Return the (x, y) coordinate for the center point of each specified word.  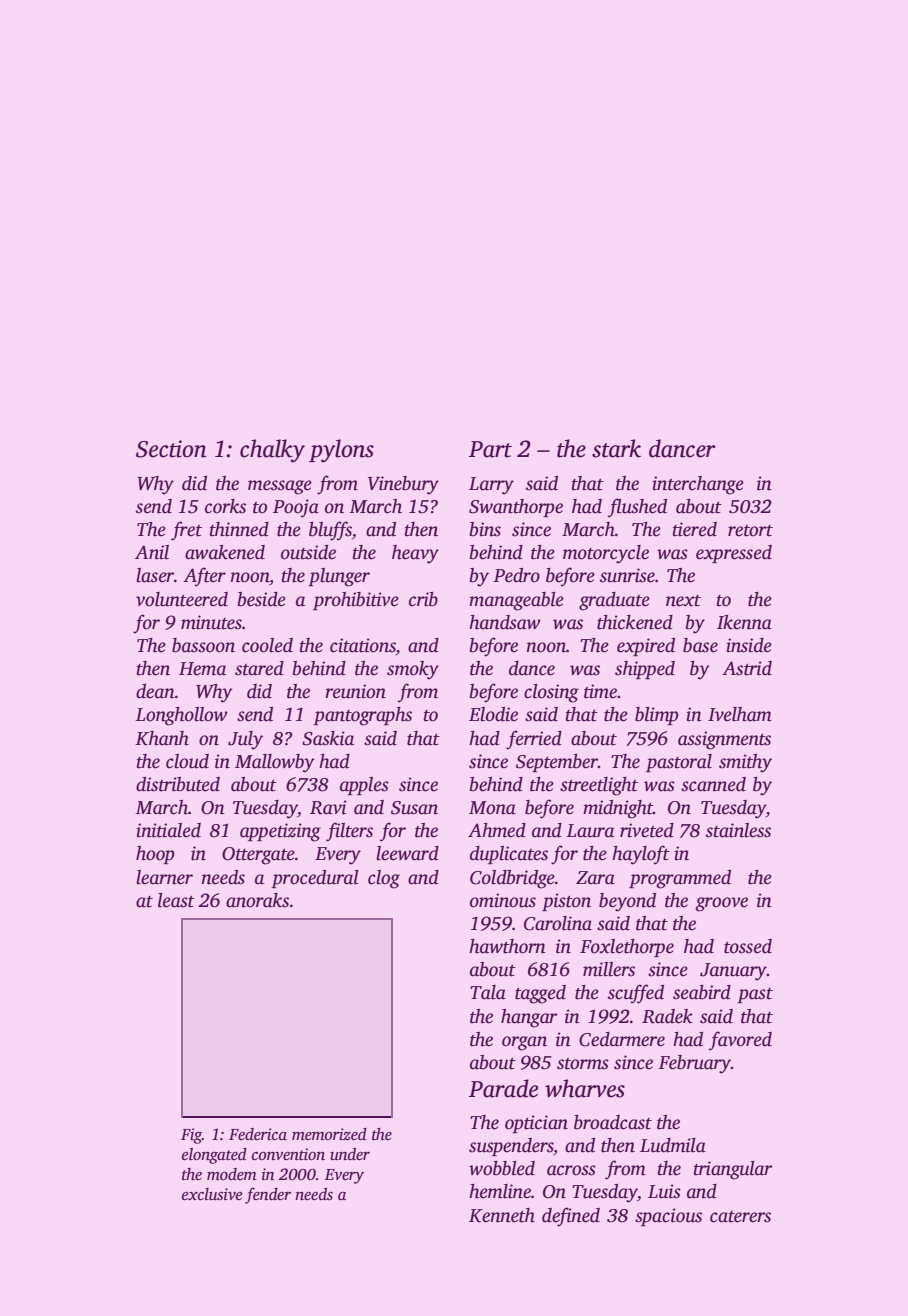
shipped (645, 670)
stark (616, 448)
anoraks (257, 900)
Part (490, 449)
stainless (738, 830)
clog (384, 879)
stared (259, 668)
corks (225, 506)
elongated (214, 1156)
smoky (413, 670)
